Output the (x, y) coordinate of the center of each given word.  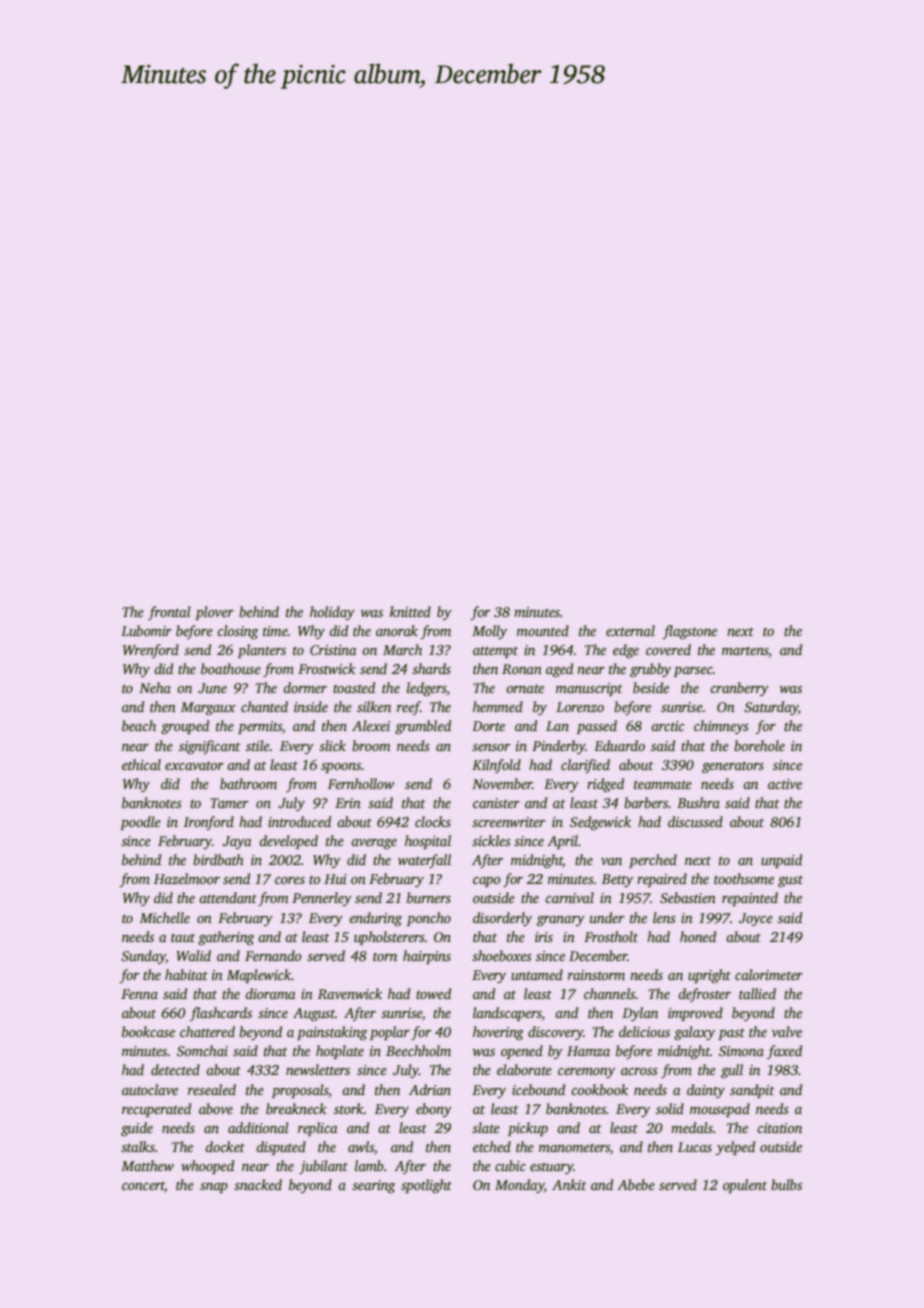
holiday (332, 613)
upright (709, 976)
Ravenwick (350, 993)
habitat (186, 974)
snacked (258, 1184)
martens (745, 652)
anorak (397, 630)
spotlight (426, 1186)
